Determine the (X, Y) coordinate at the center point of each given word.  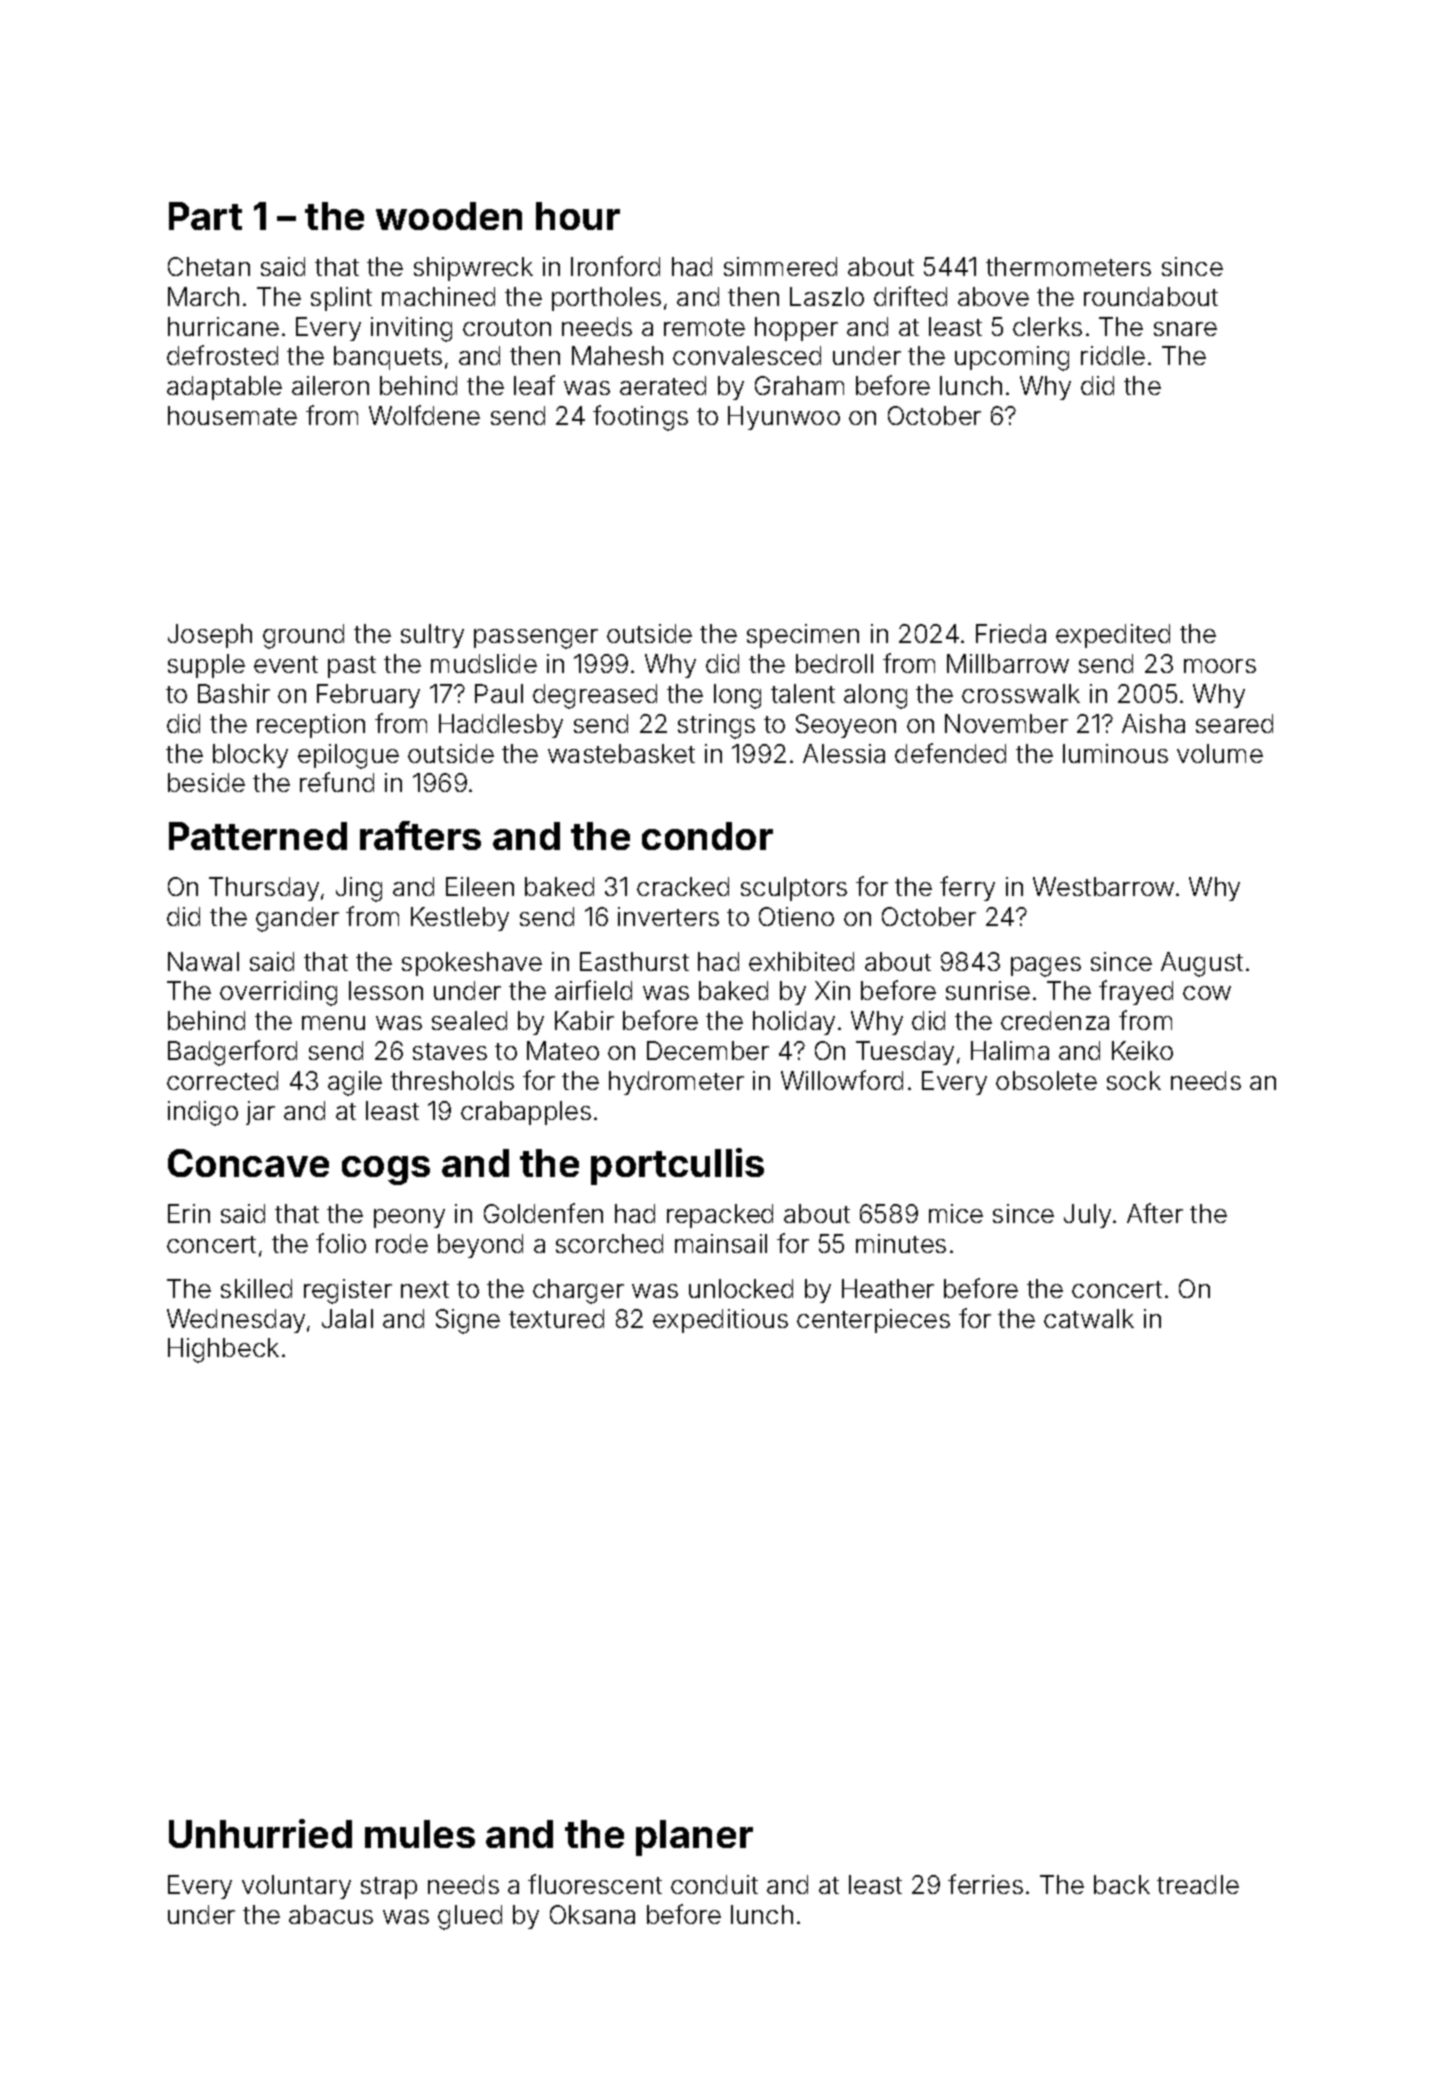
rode (402, 1243)
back (1122, 1884)
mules (420, 1834)
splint (341, 299)
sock (1134, 1080)
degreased (595, 696)
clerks (1047, 326)
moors (1220, 666)
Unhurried (260, 1833)
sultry (432, 636)
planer (694, 1838)
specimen (803, 636)
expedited (1113, 636)
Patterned (258, 836)
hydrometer (676, 1083)
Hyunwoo (784, 418)
